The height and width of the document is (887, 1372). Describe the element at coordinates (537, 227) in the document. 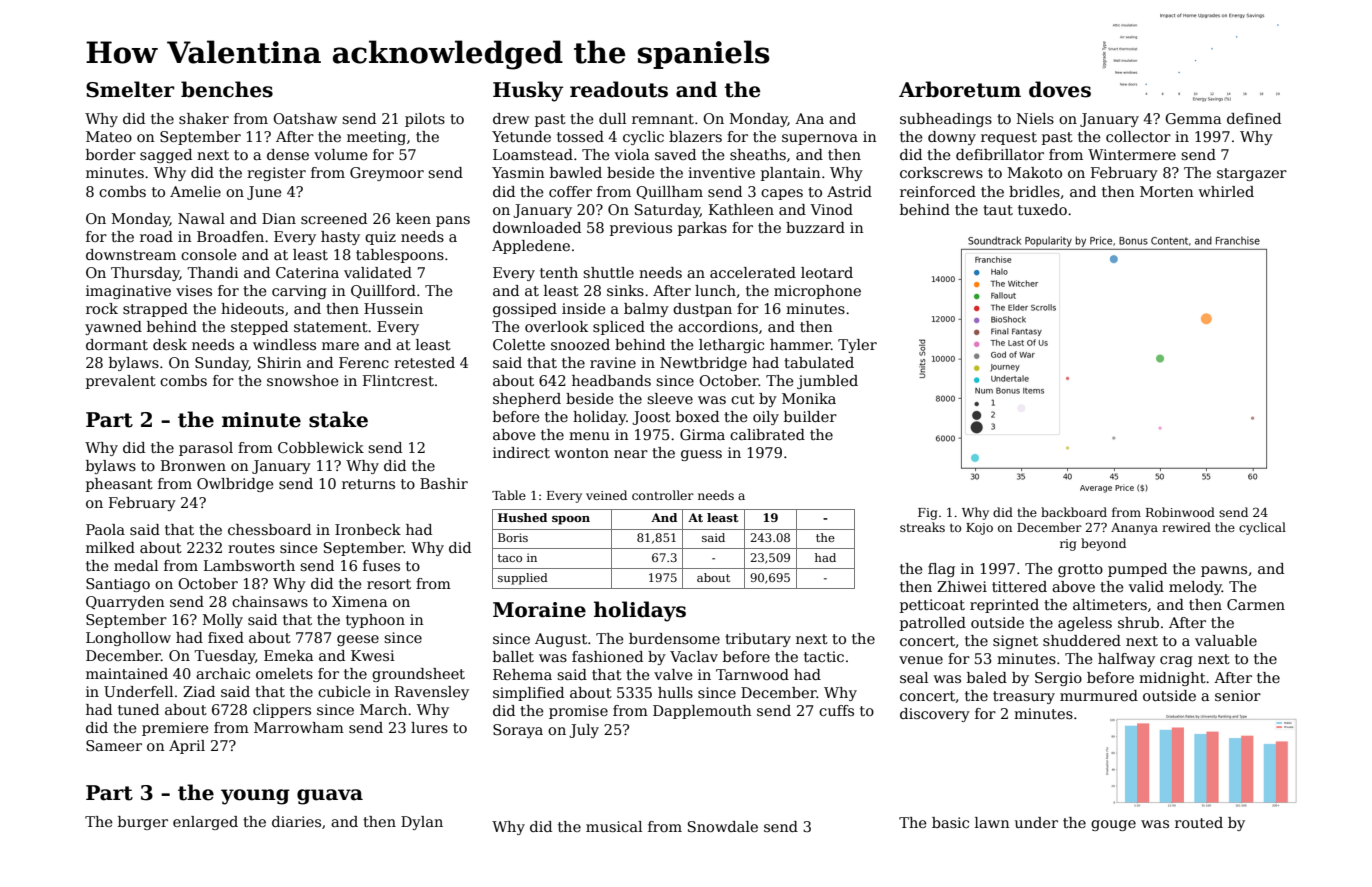

I see `downloaded` at that location.
